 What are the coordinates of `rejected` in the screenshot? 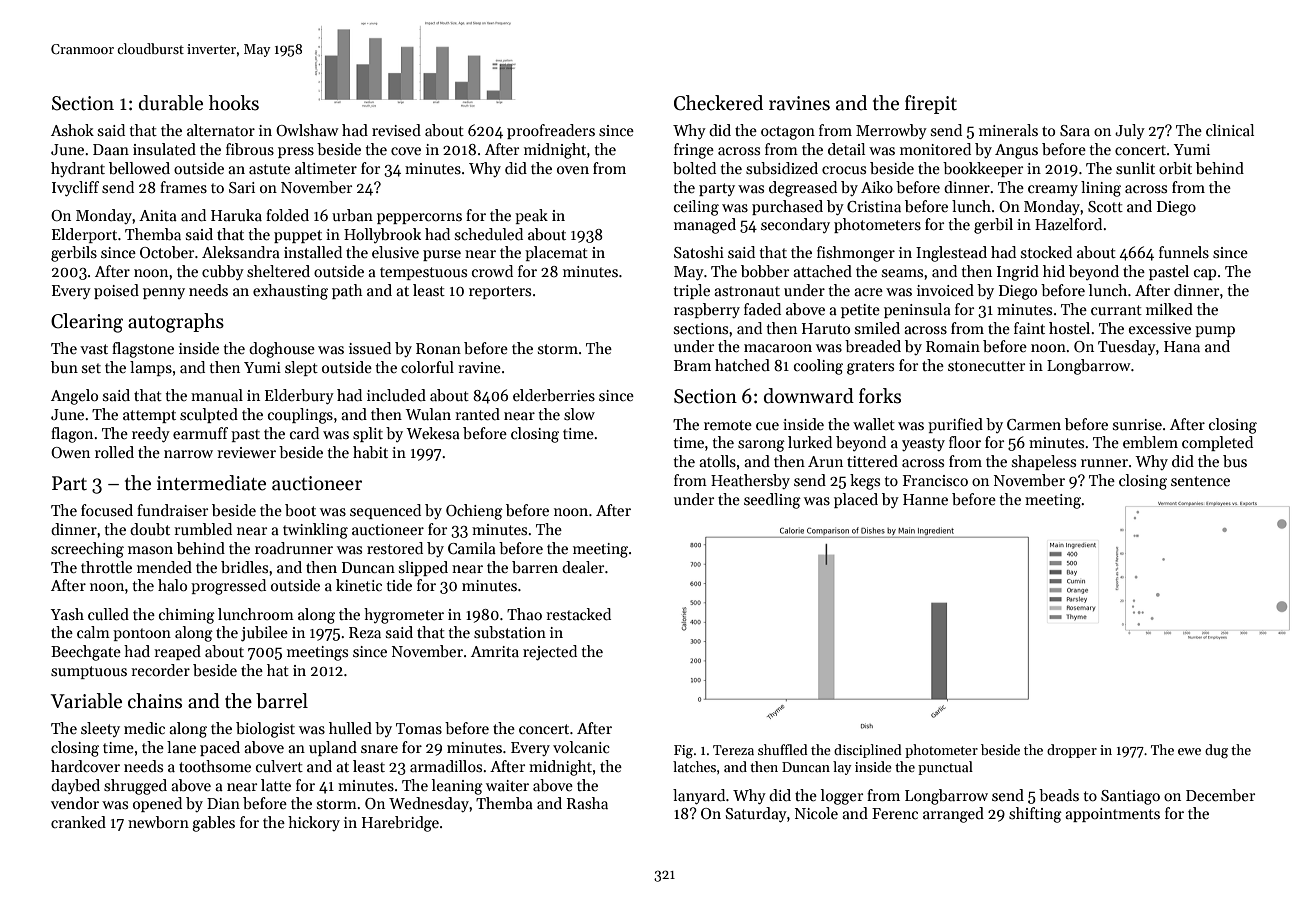 It's located at (550, 653).
